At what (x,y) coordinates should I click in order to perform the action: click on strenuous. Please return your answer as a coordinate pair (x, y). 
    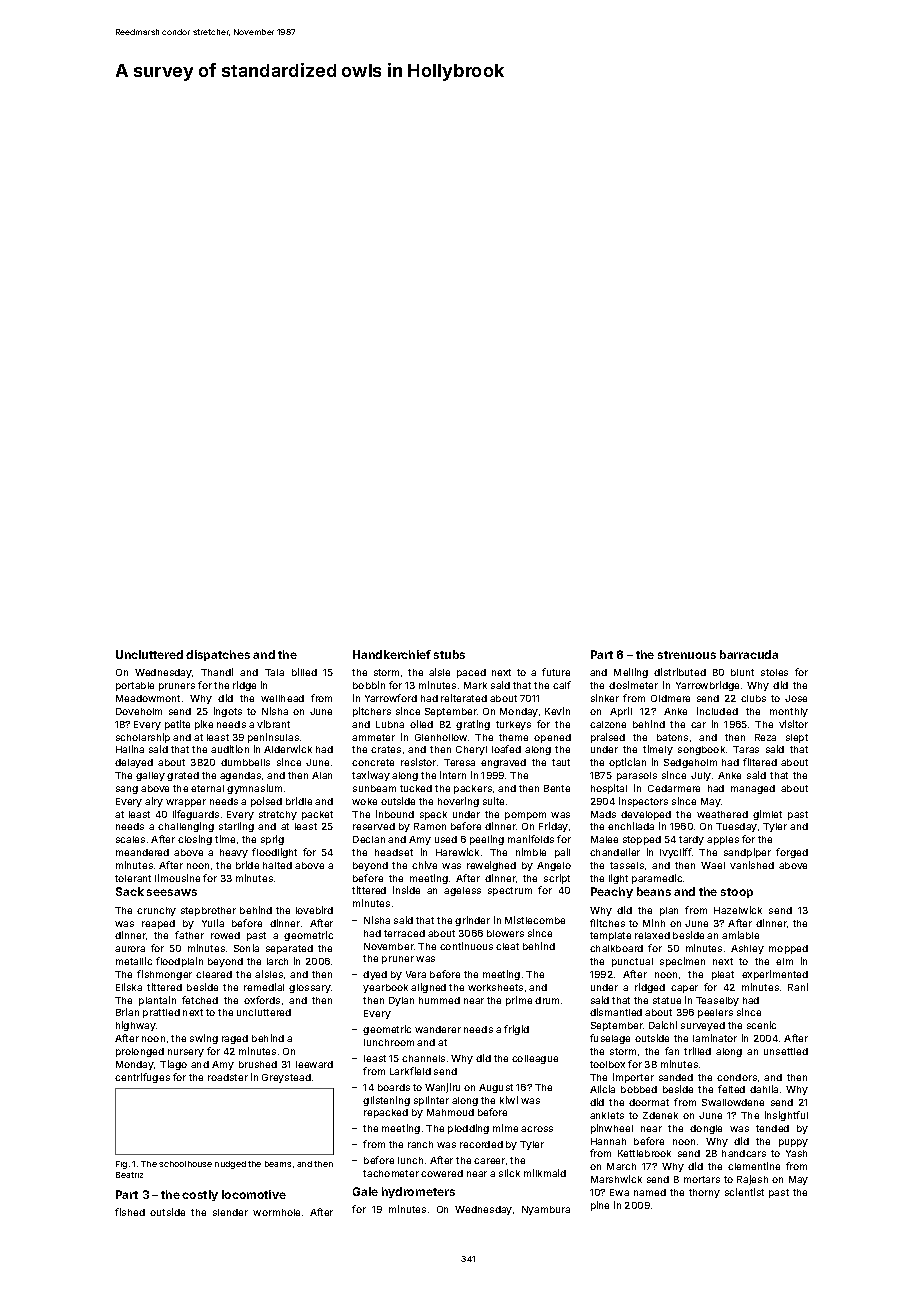
    Looking at the image, I should click on (687, 655).
